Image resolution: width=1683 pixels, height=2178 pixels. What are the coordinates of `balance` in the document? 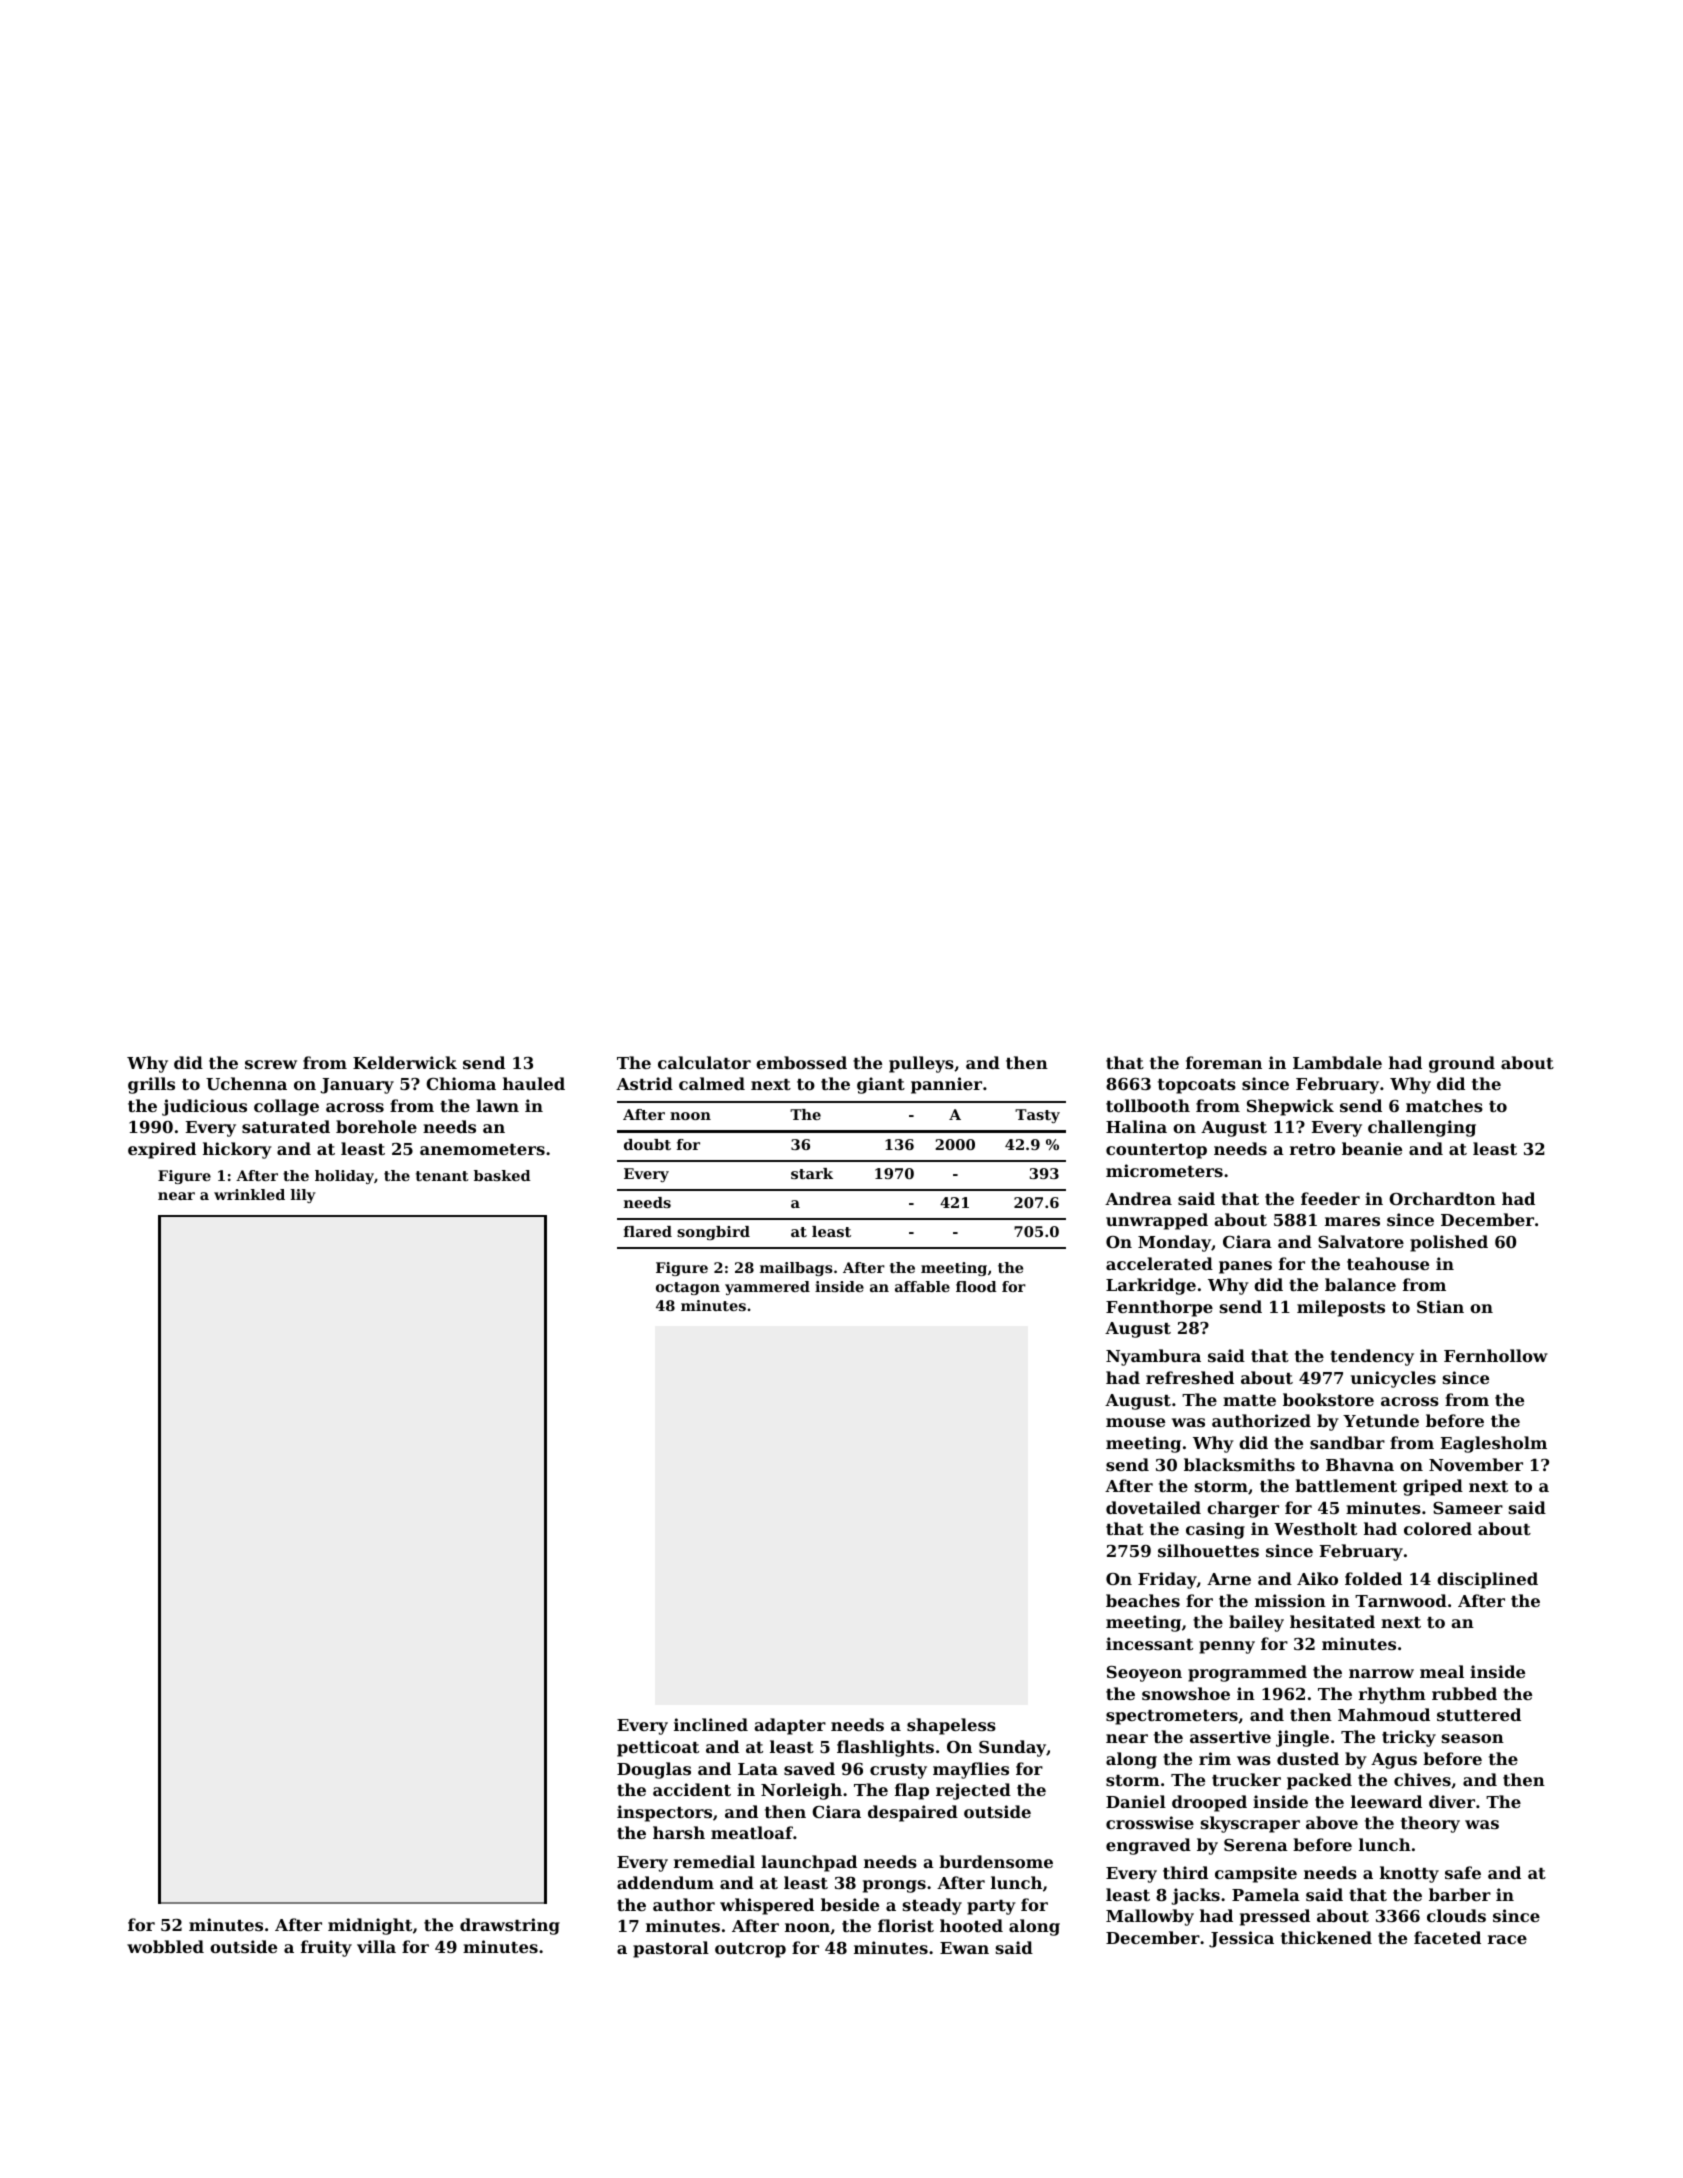 It's located at (1360, 1284).
